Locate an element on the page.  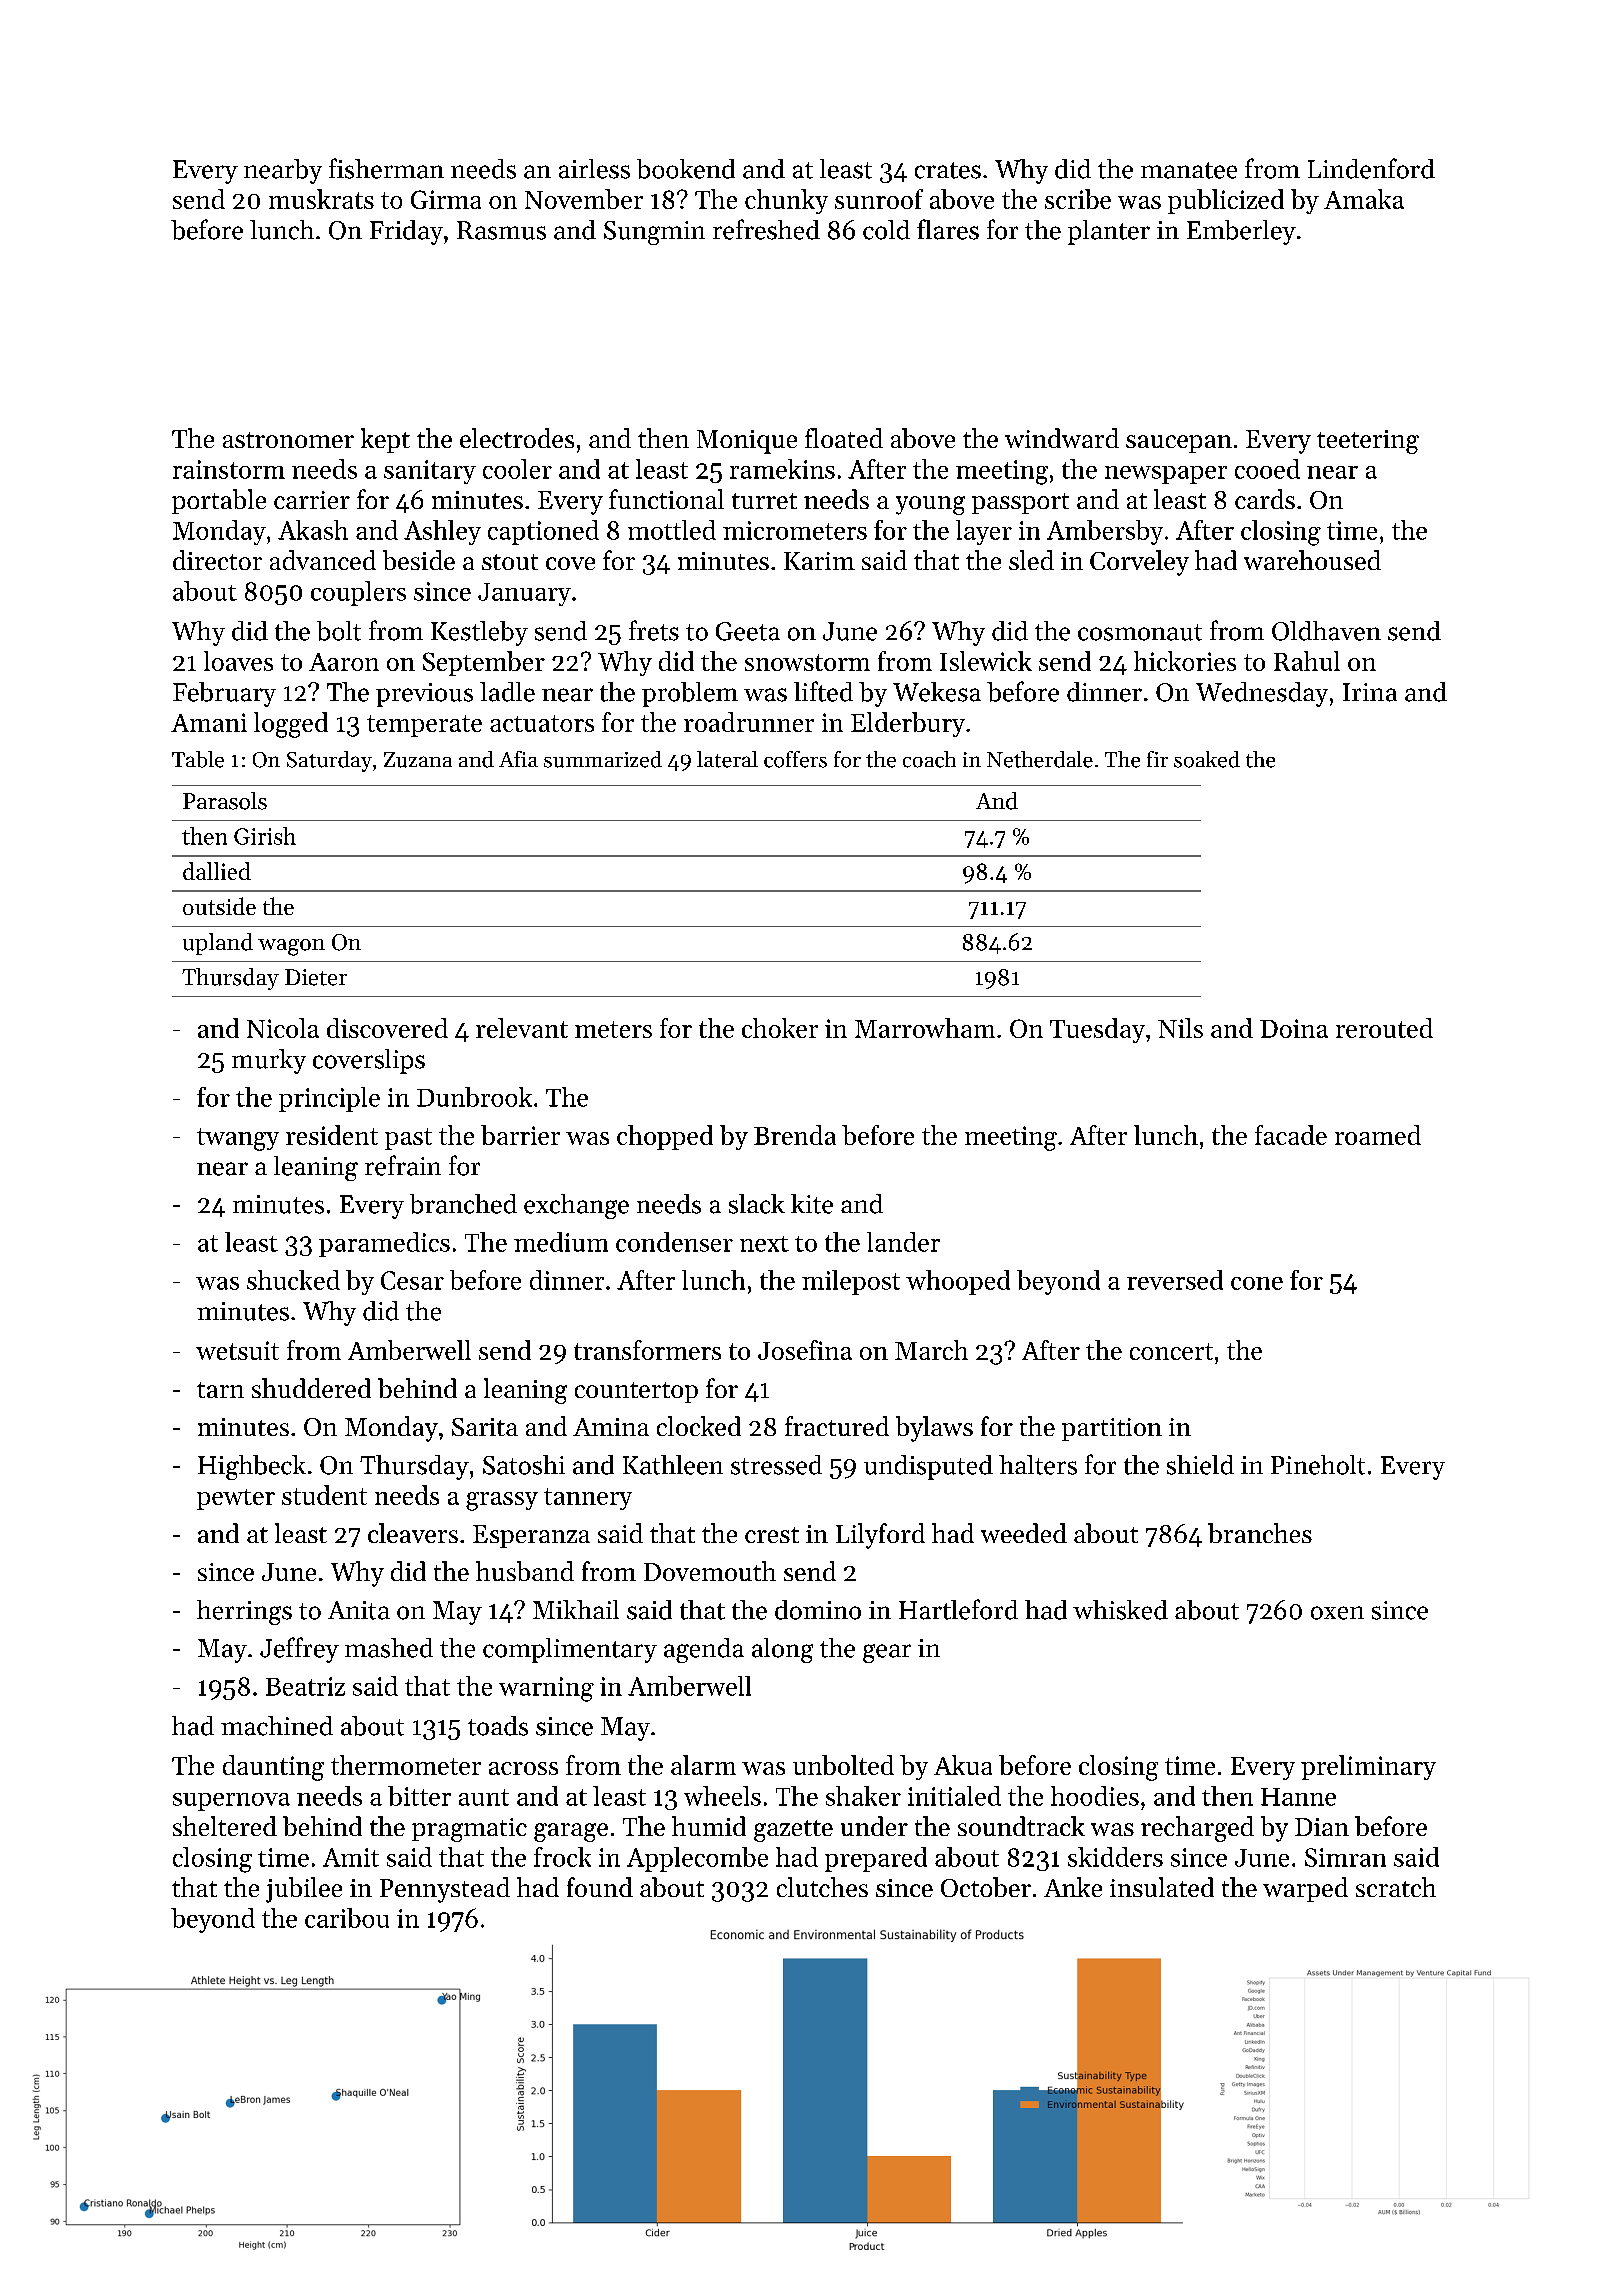
summarized is located at coordinates (603, 759).
